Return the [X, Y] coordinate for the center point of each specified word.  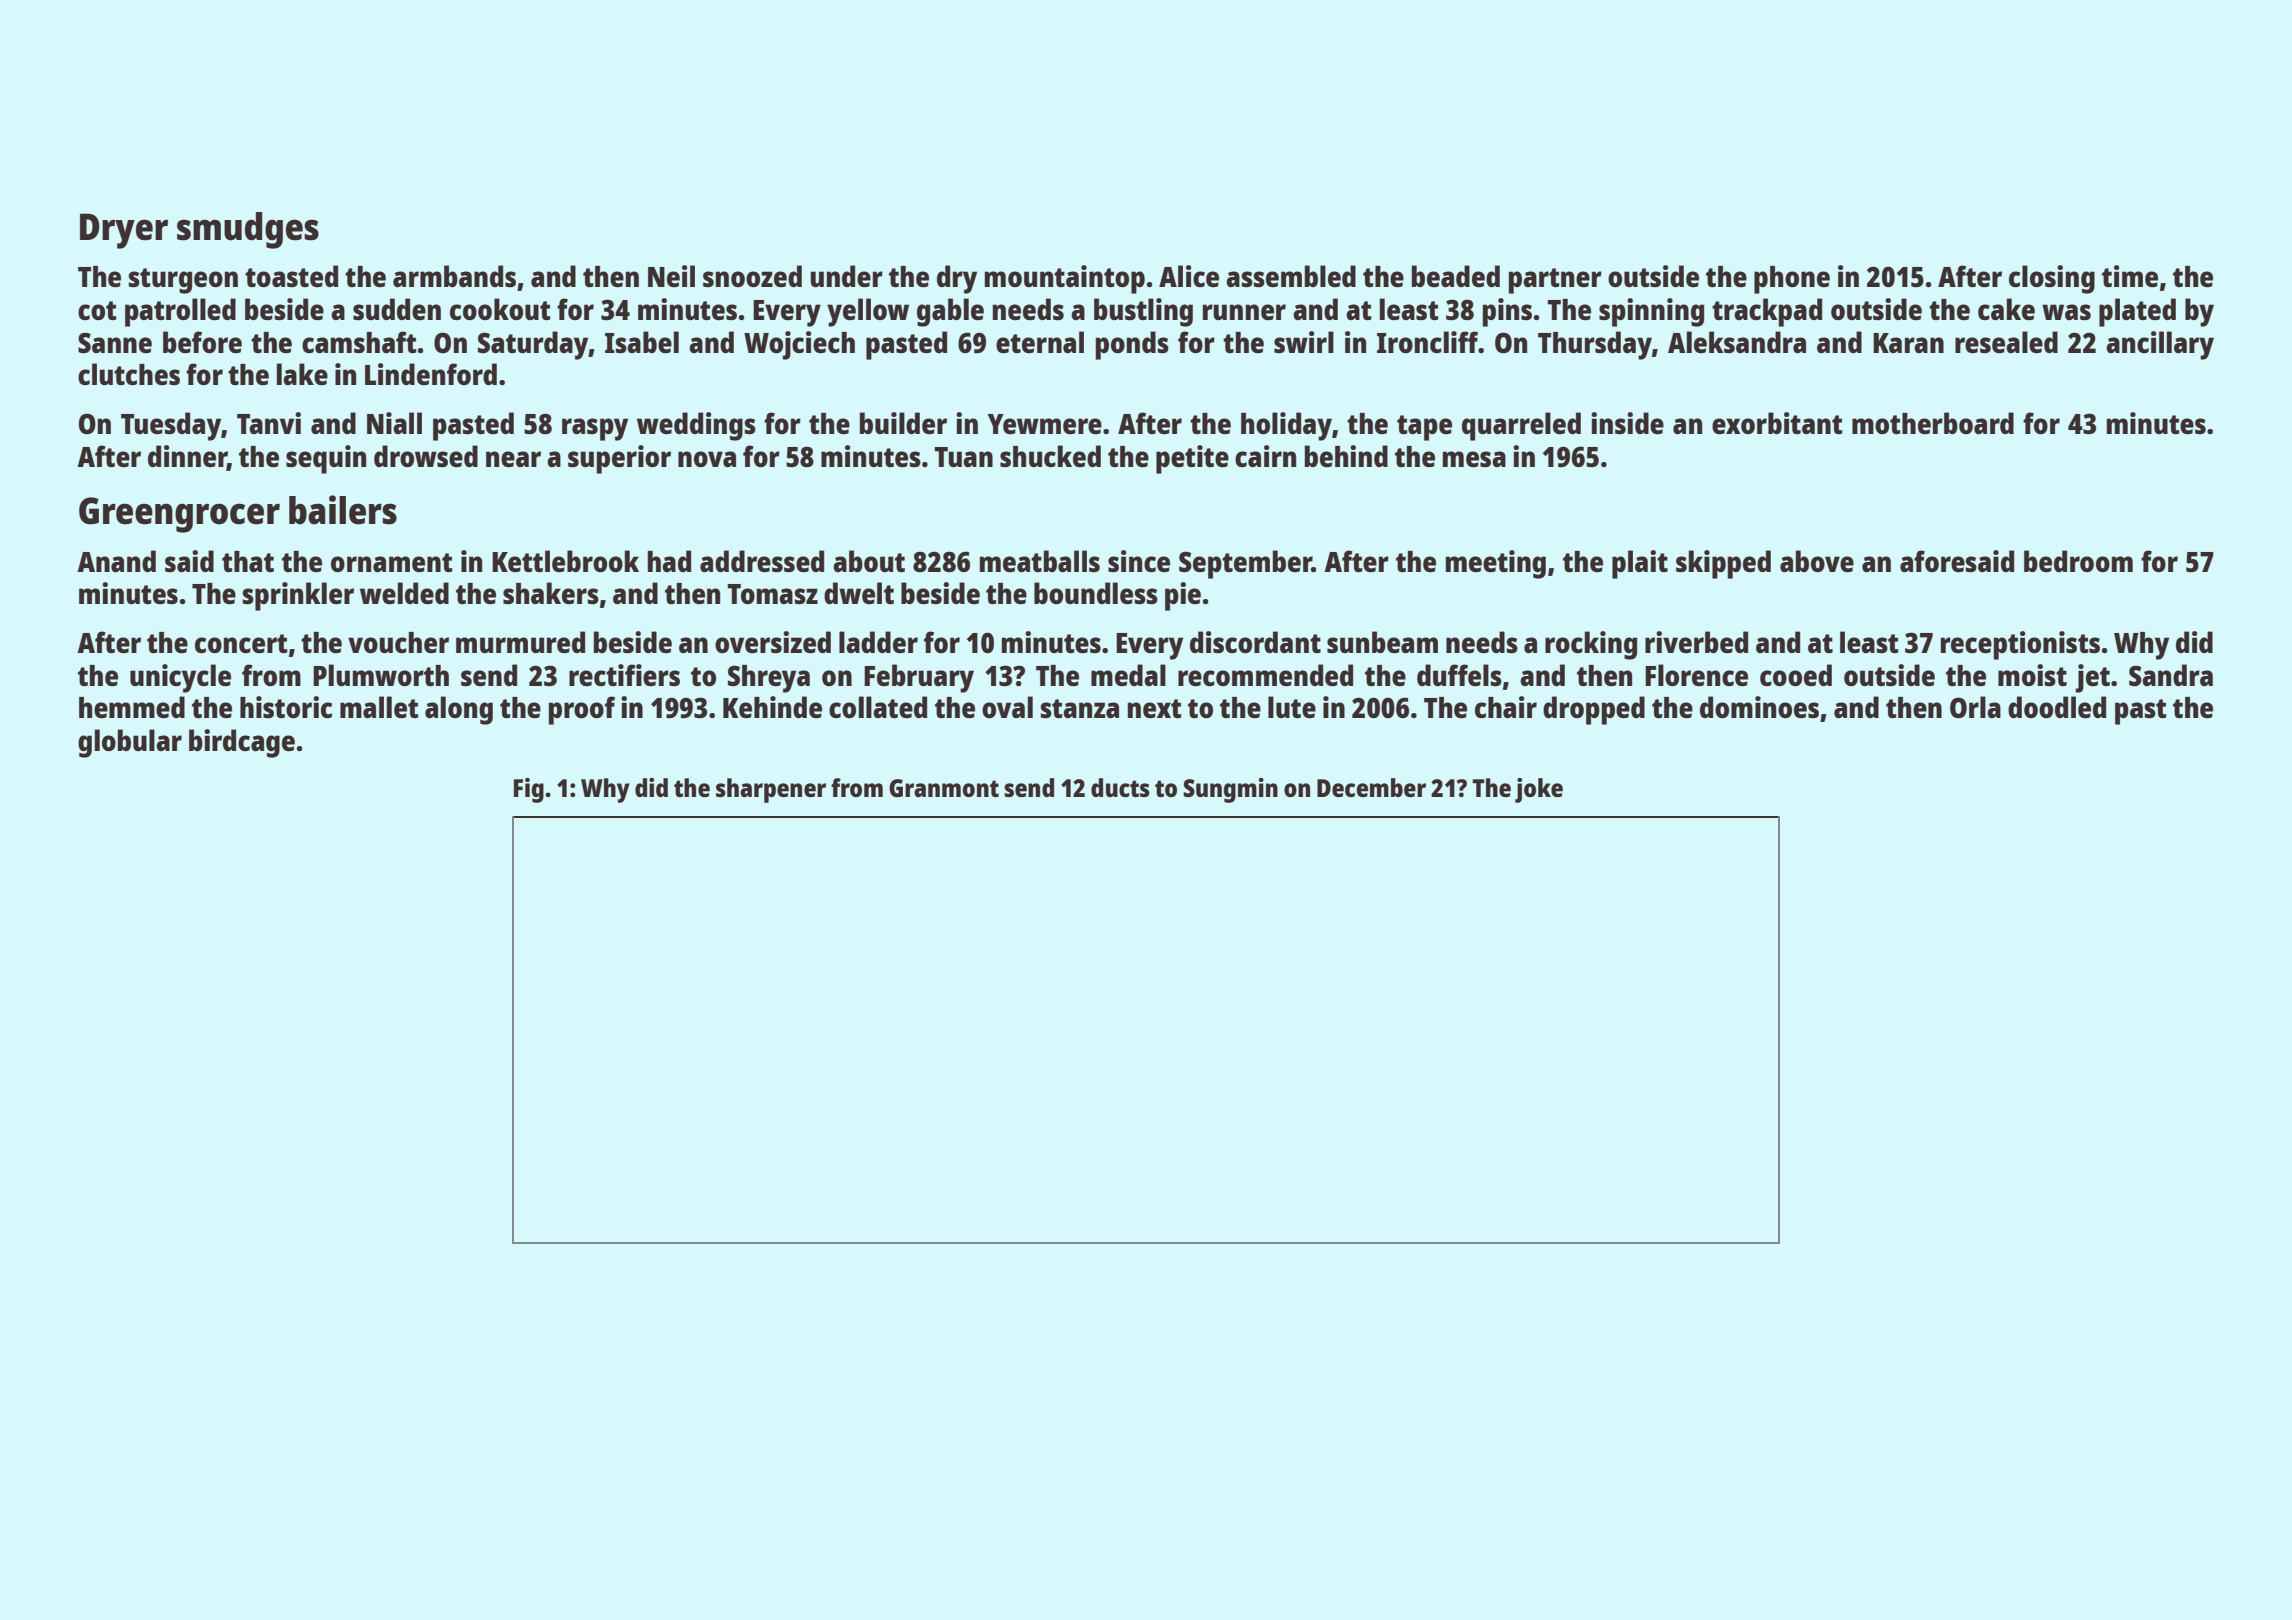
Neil [671, 276]
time [2130, 276]
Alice [1189, 276]
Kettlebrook [565, 561]
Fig [529, 790]
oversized [773, 642]
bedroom [2078, 561]
